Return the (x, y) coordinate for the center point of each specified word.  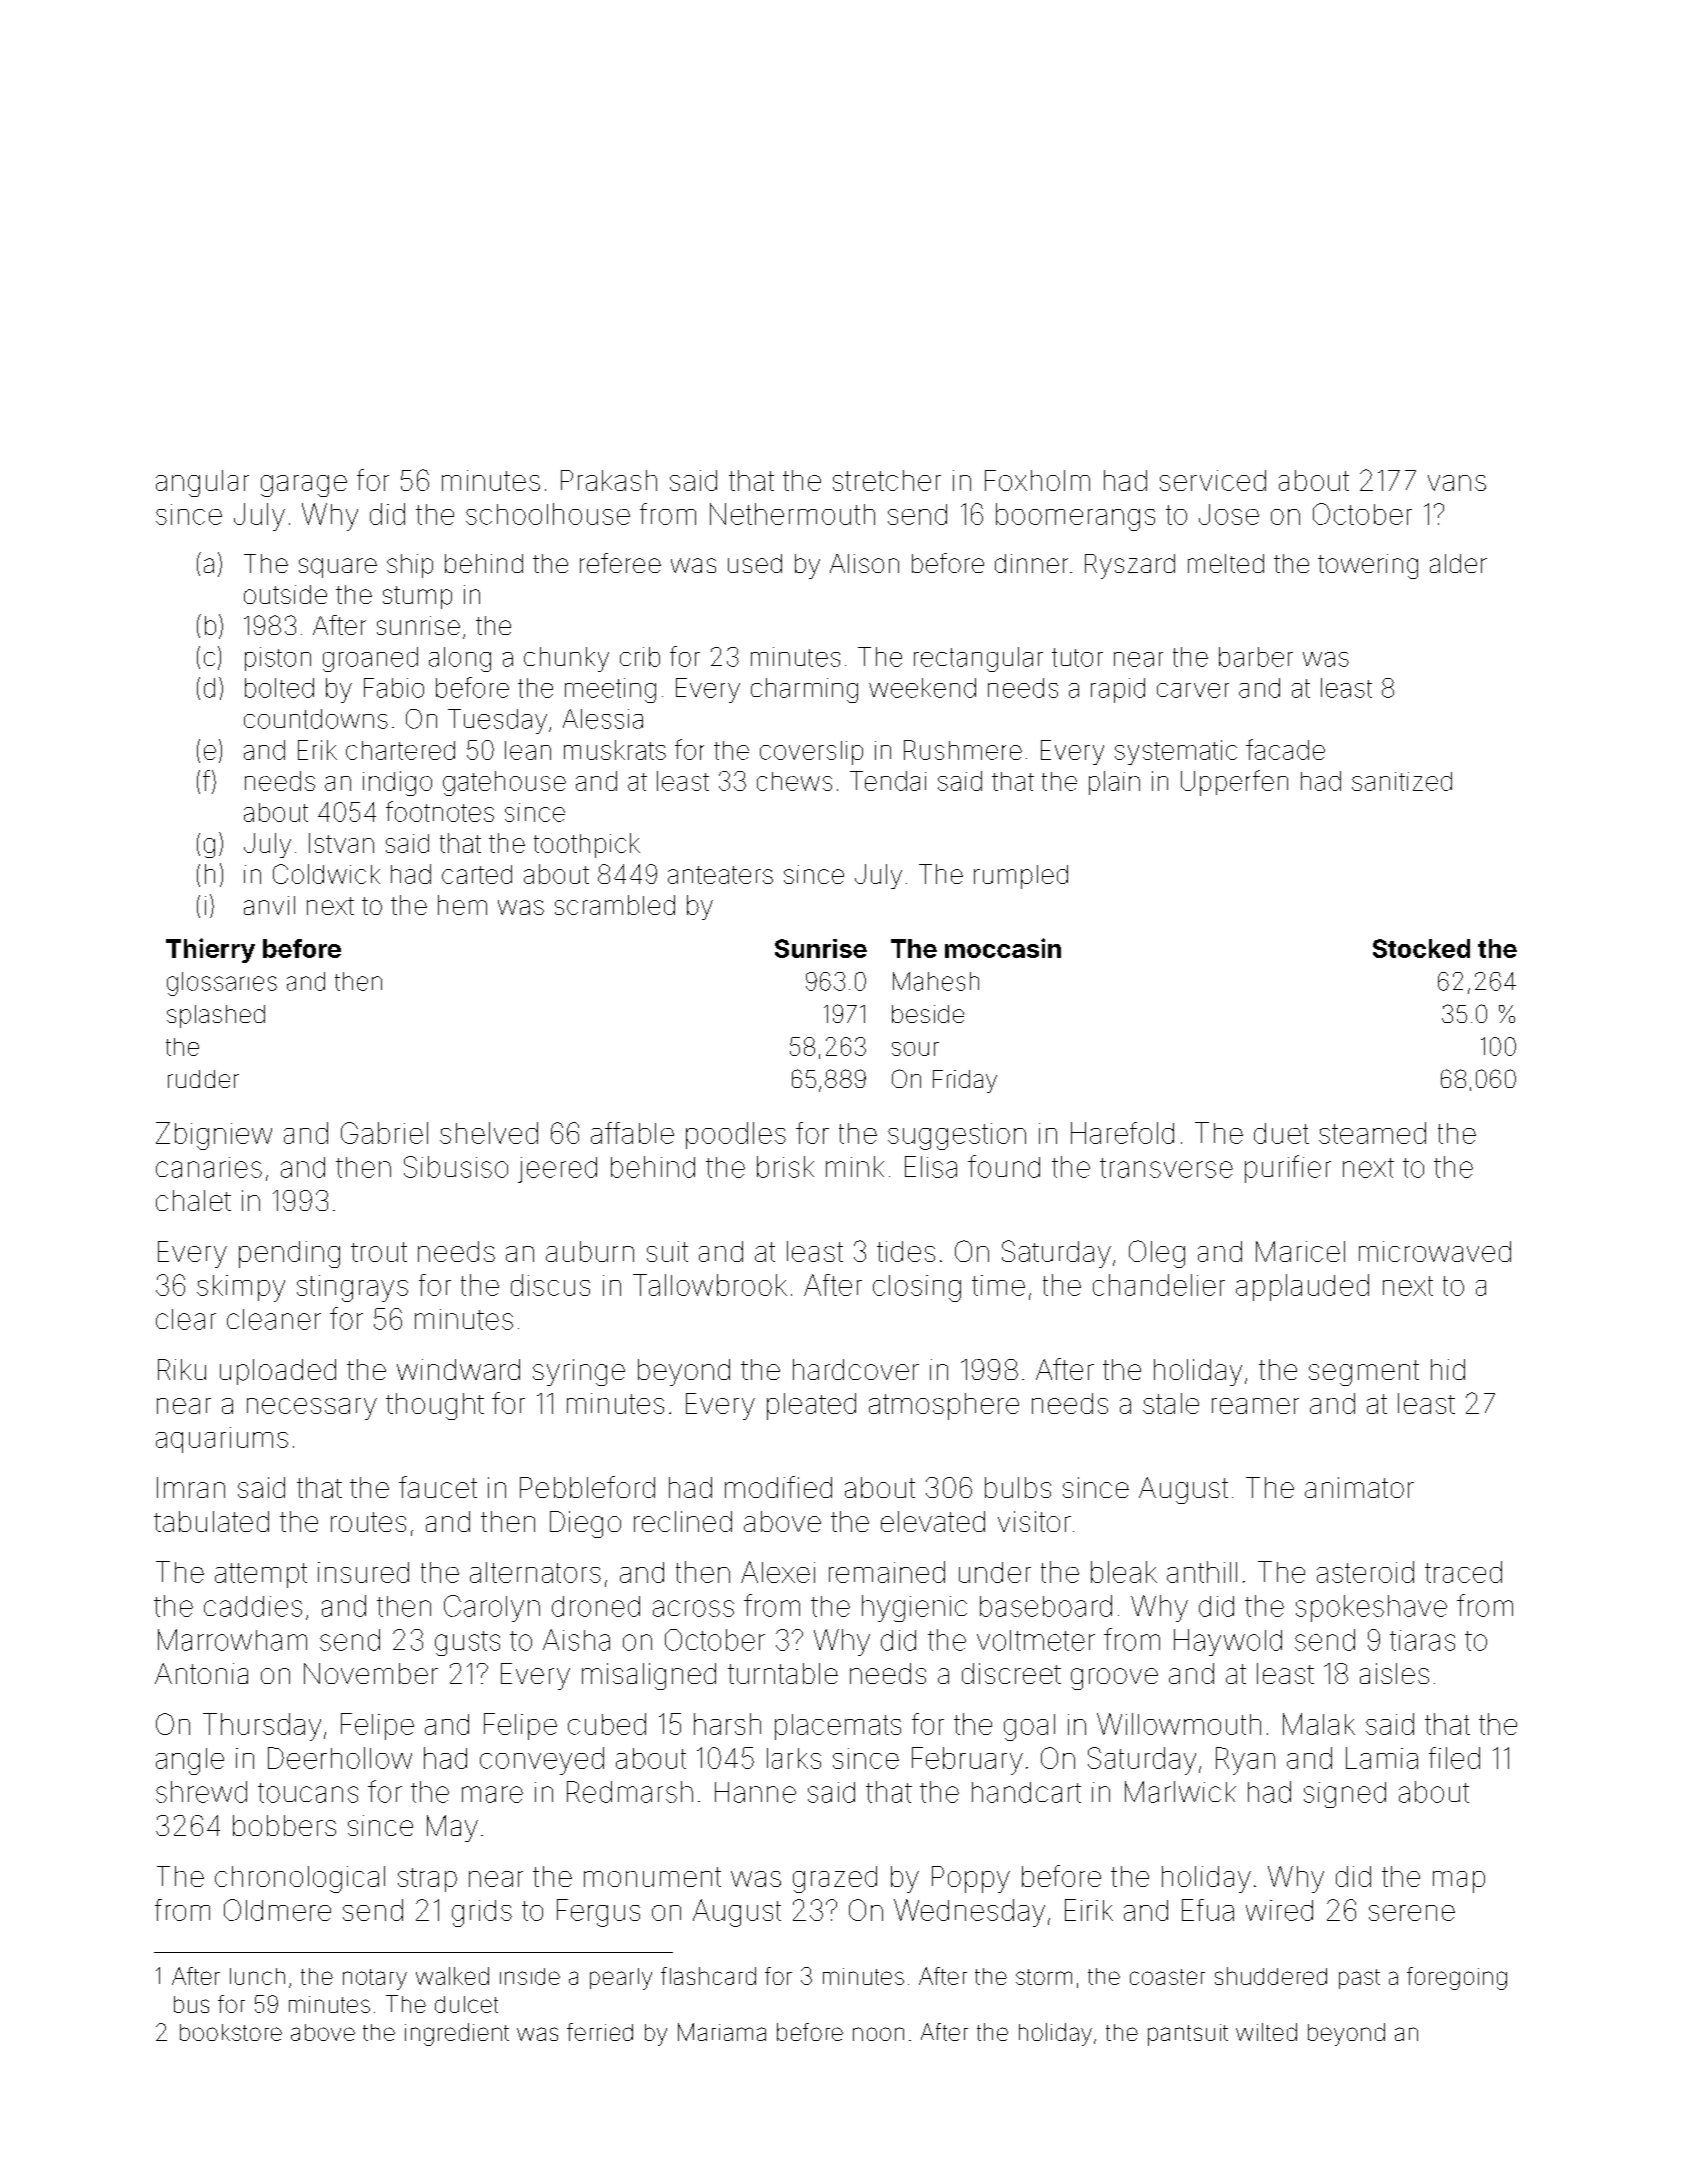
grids (482, 1913)
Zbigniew (214, 1136)
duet (1281, 1133)
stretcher (887, 480)
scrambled (615, 905)
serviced (1213, 480)
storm (1044, 1977)
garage (304, 486)
